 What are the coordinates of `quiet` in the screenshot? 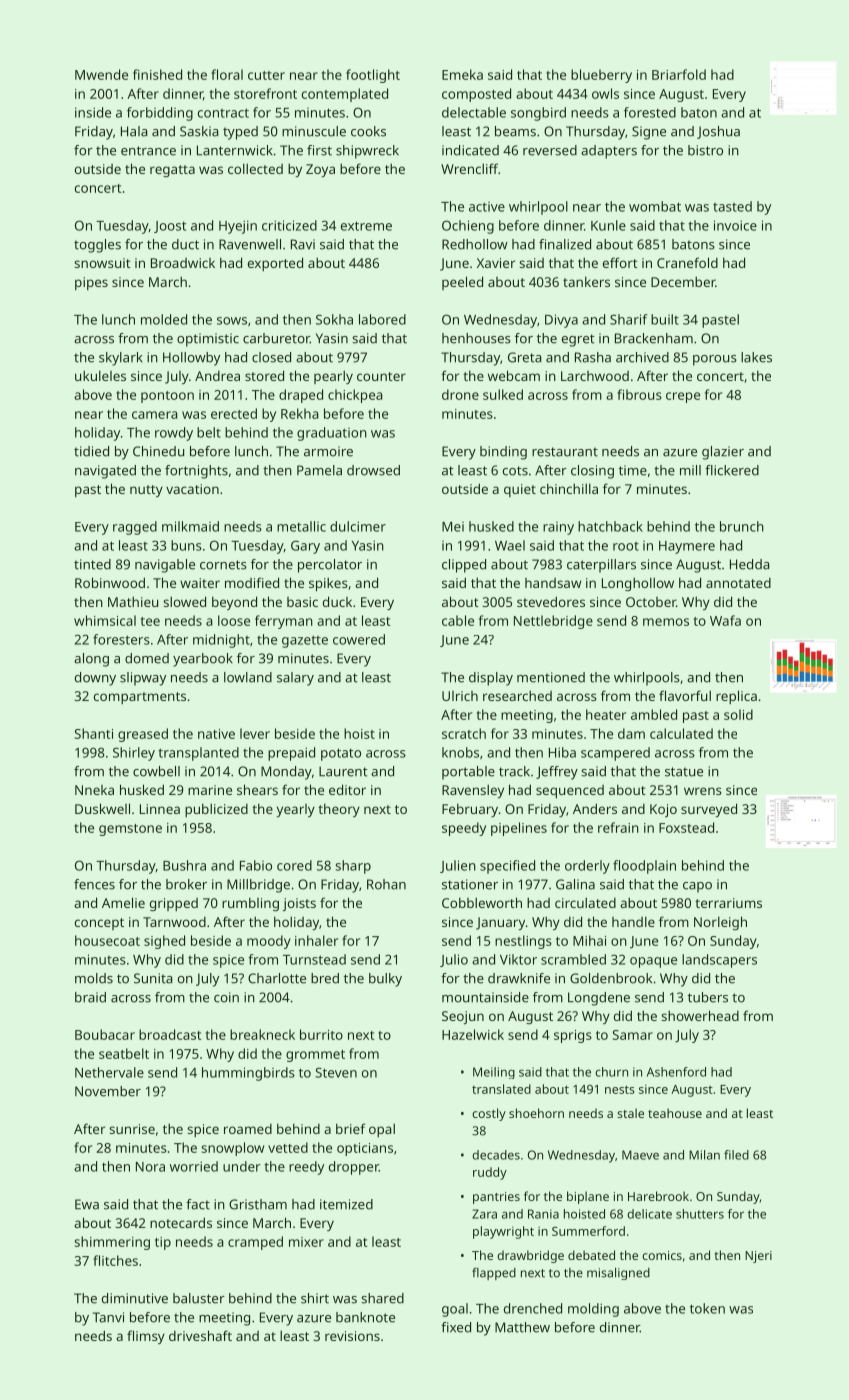 It's located at (520, 490).
